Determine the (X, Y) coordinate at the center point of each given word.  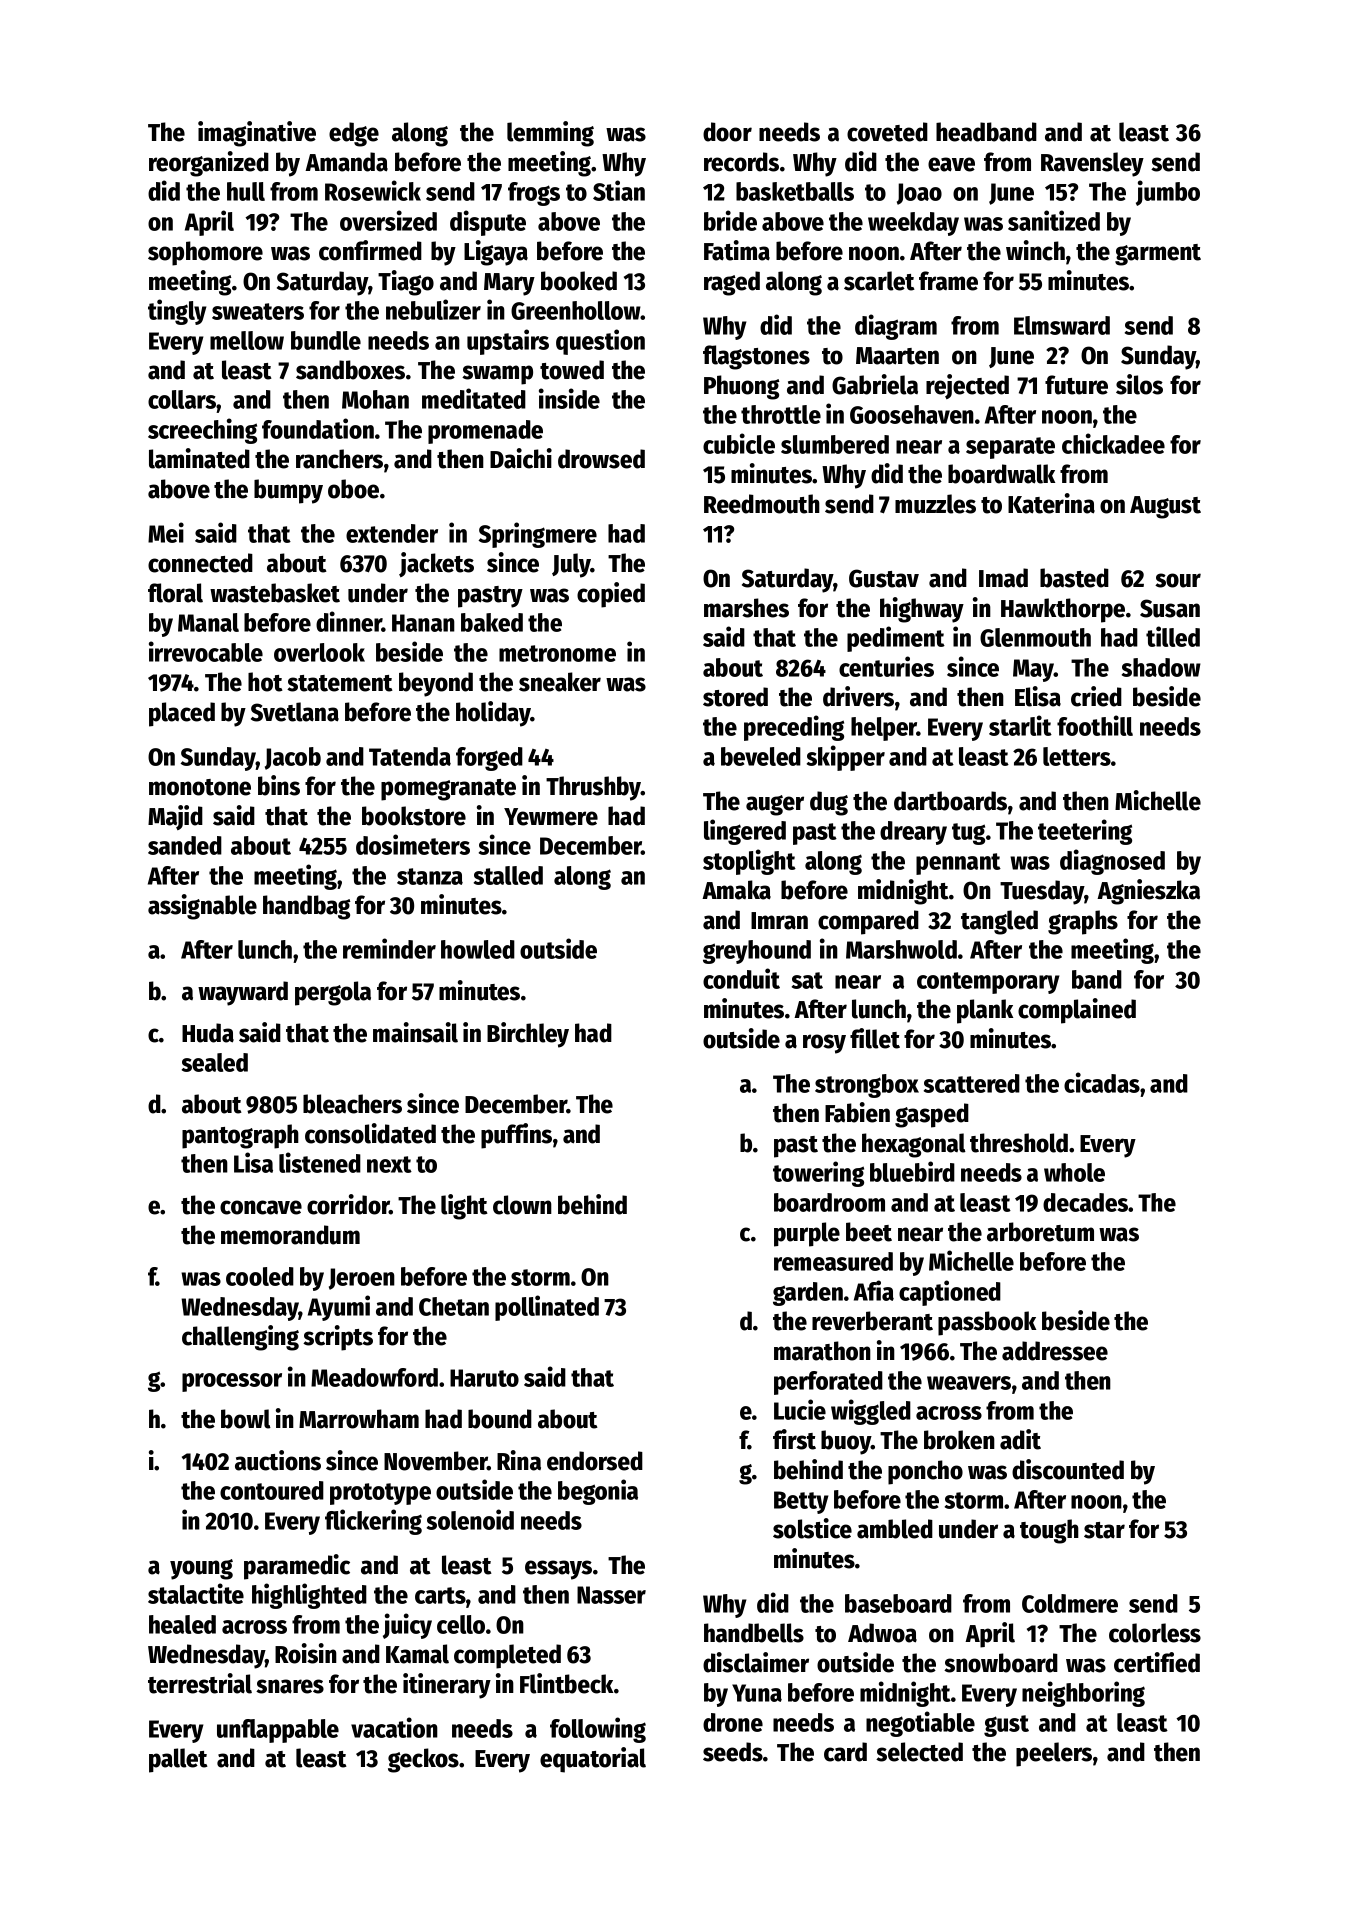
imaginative (257, 134)
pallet (178, 1760)
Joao (919, 194)
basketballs (795, 191)
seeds (733, 1752)
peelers (1054, 1754)
